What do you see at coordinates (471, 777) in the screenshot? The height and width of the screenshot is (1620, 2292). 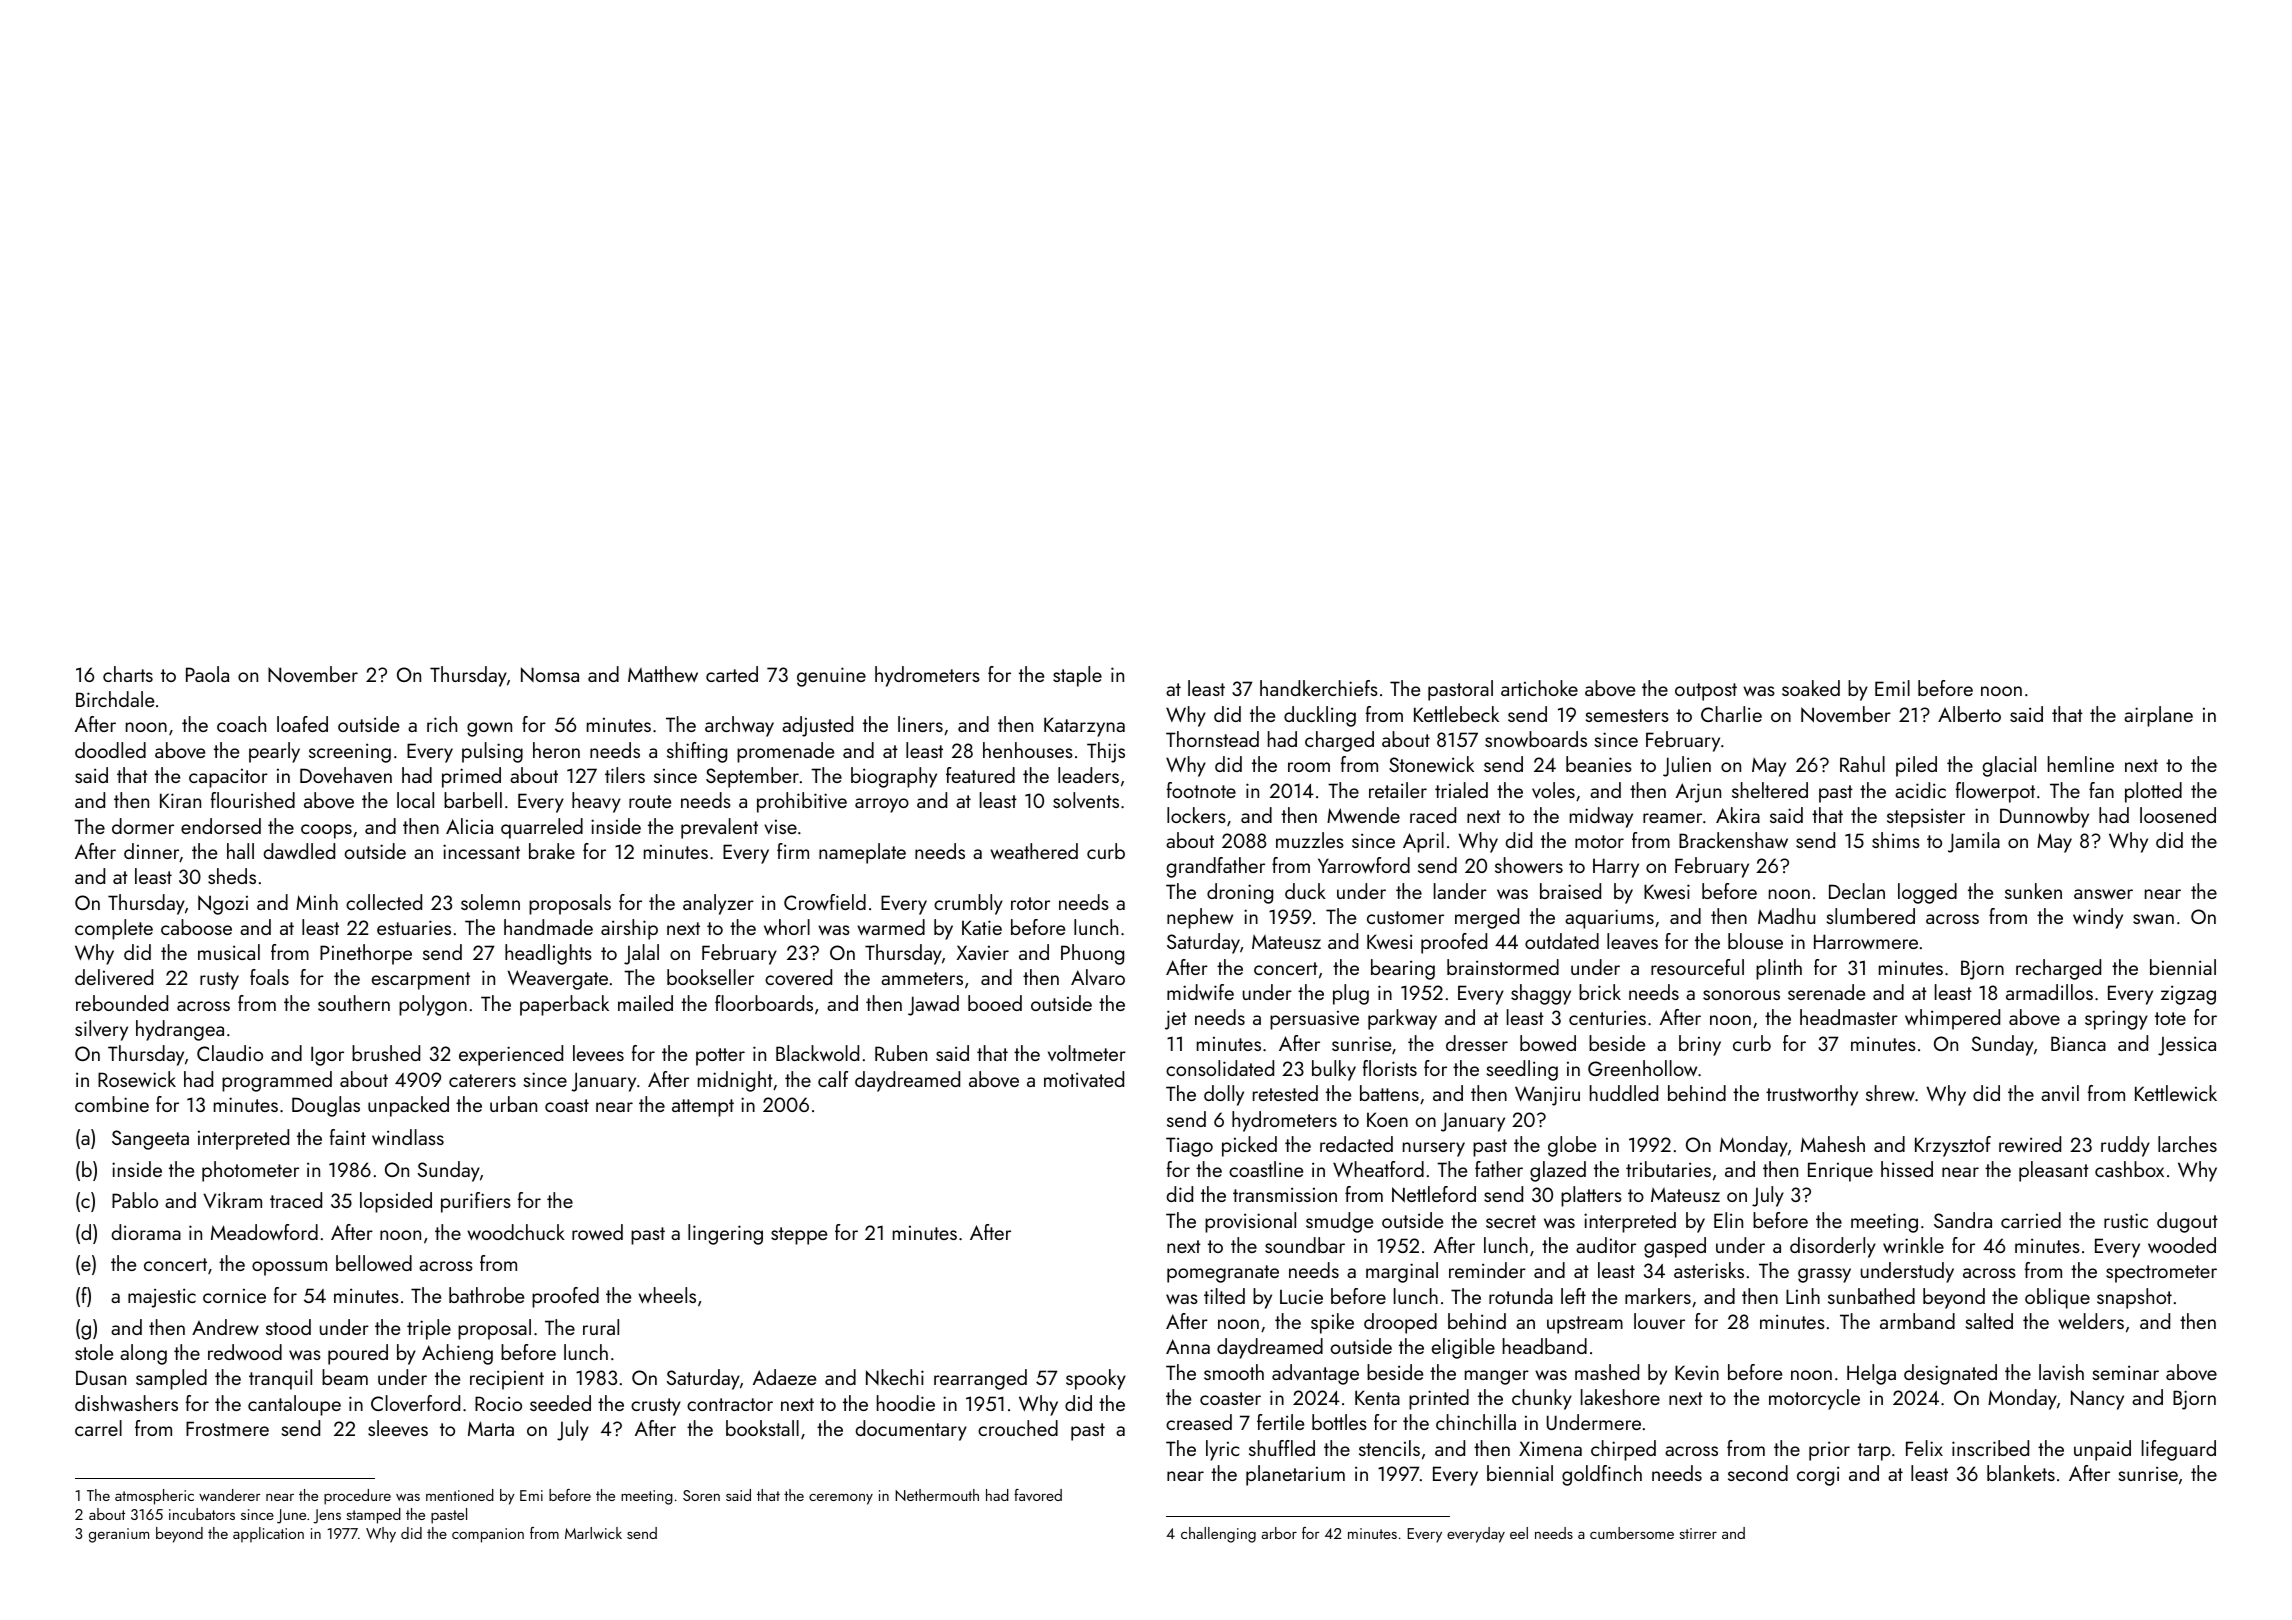 I see `primed` at bounding box center [471, 777].
